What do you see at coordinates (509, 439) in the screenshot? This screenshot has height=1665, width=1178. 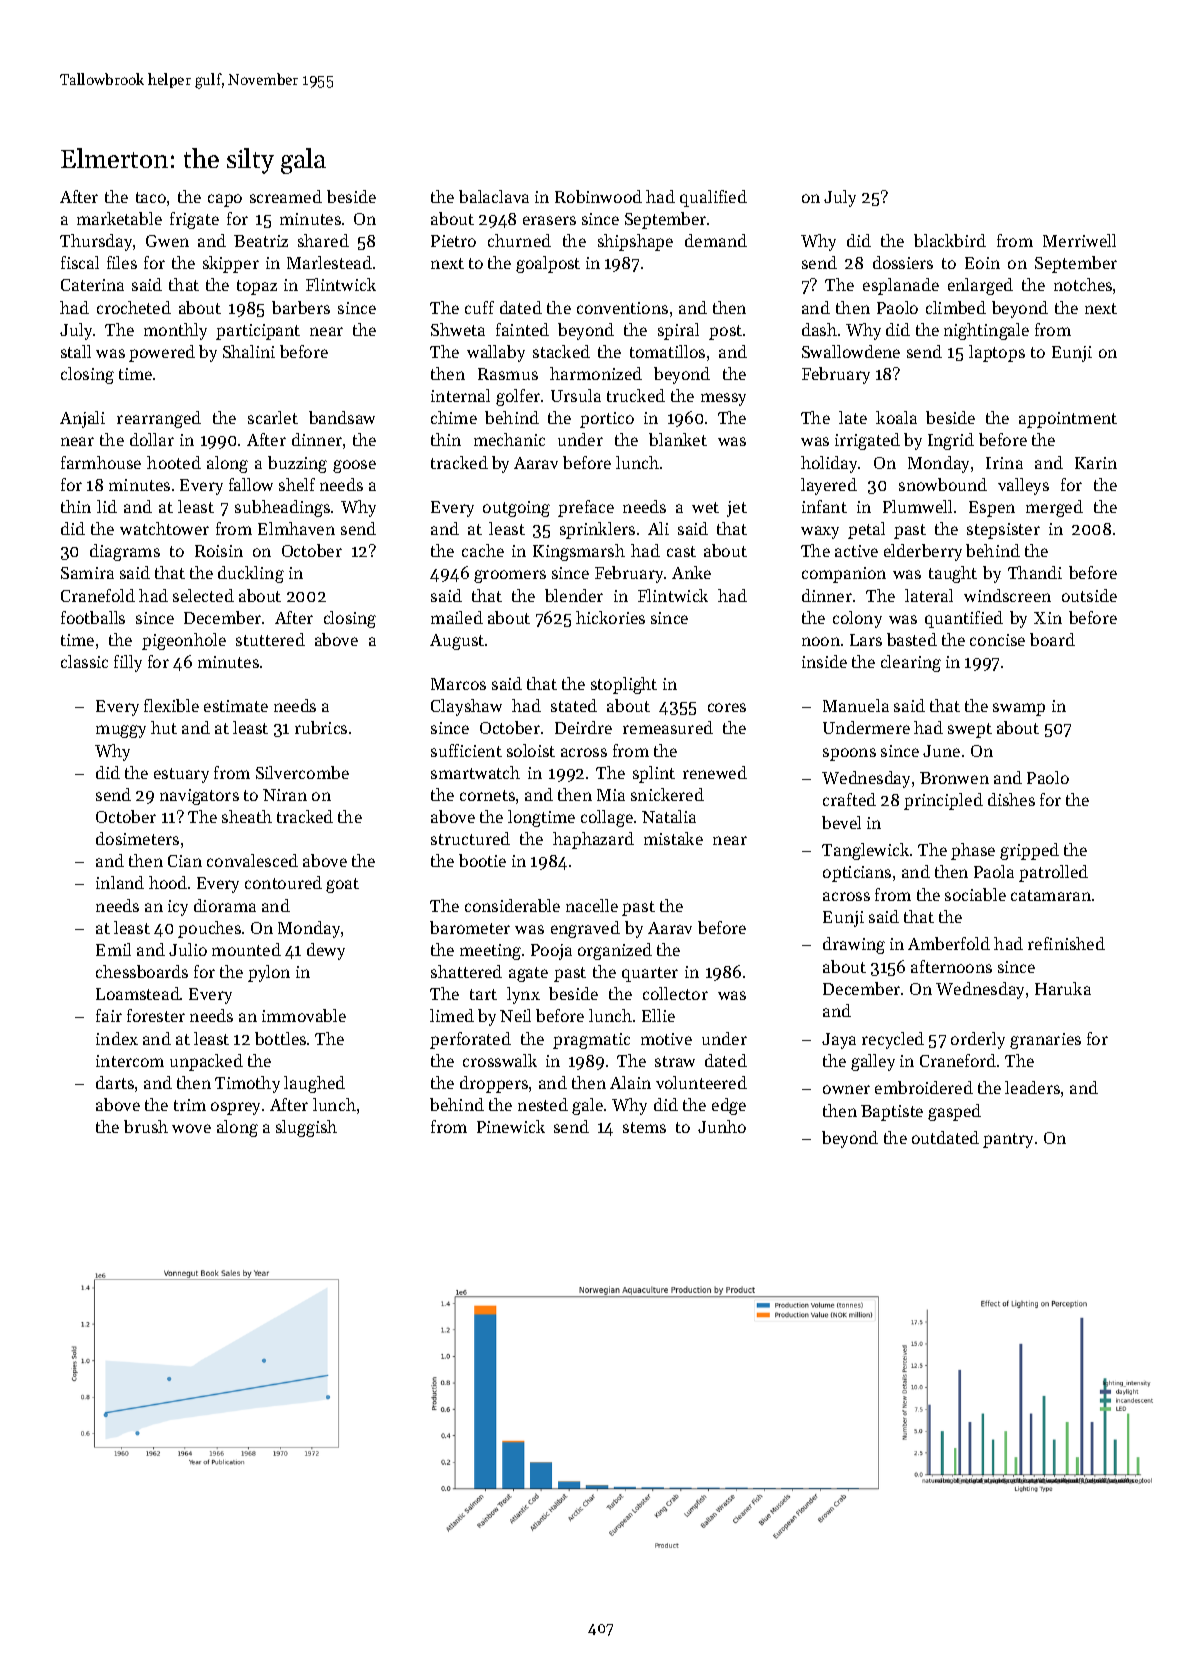 I see `mechanic` at bounding box center [509, 439].
